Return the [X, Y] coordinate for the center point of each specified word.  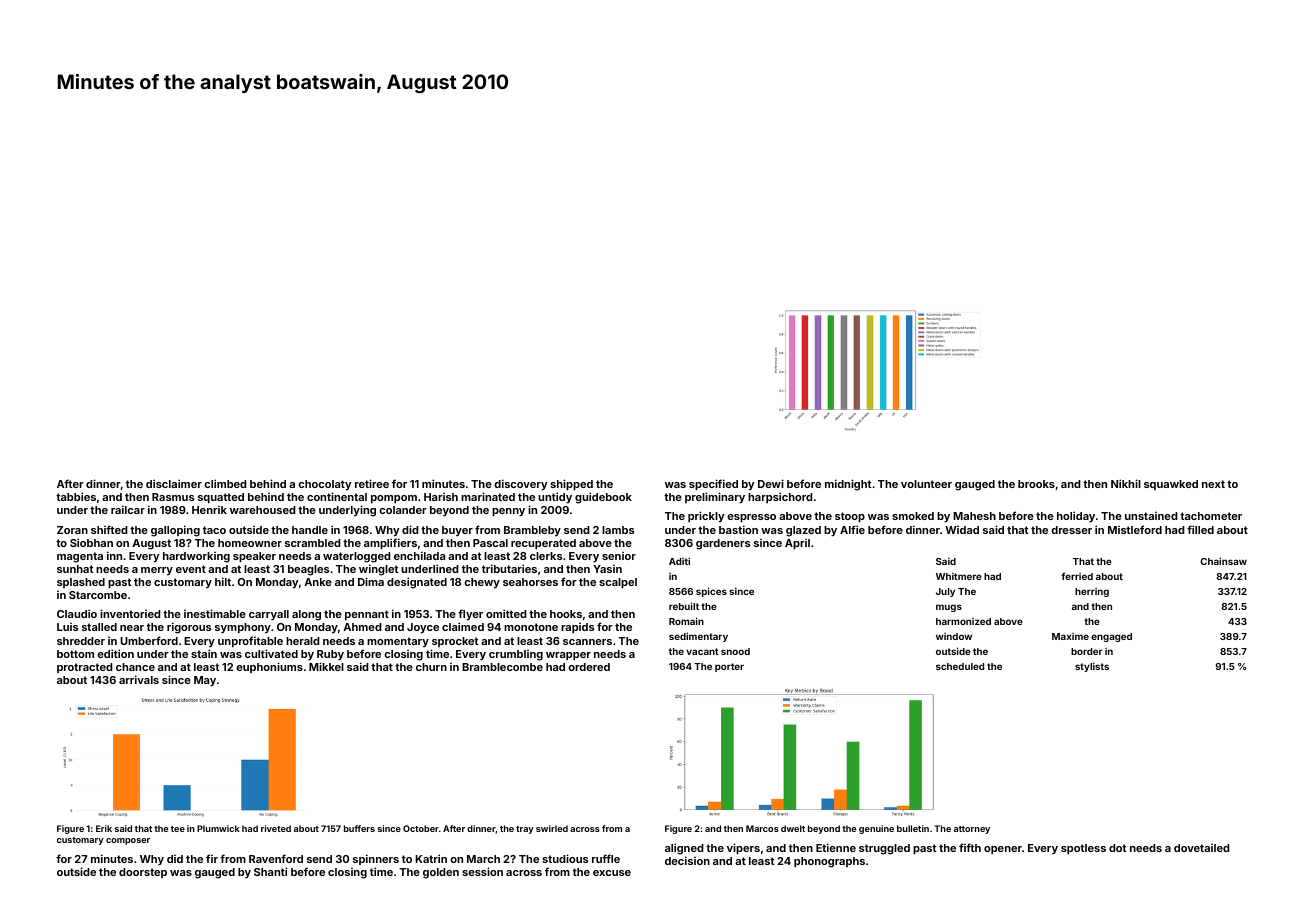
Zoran [72, 530]
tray [525, 830]
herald [303, 641]
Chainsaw [1223, 561]
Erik [104, 828]
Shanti [270, 871]
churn [431, 667]
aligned [684, 849]
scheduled [960, 666]
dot [1117, 848]
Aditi [679, 561]
